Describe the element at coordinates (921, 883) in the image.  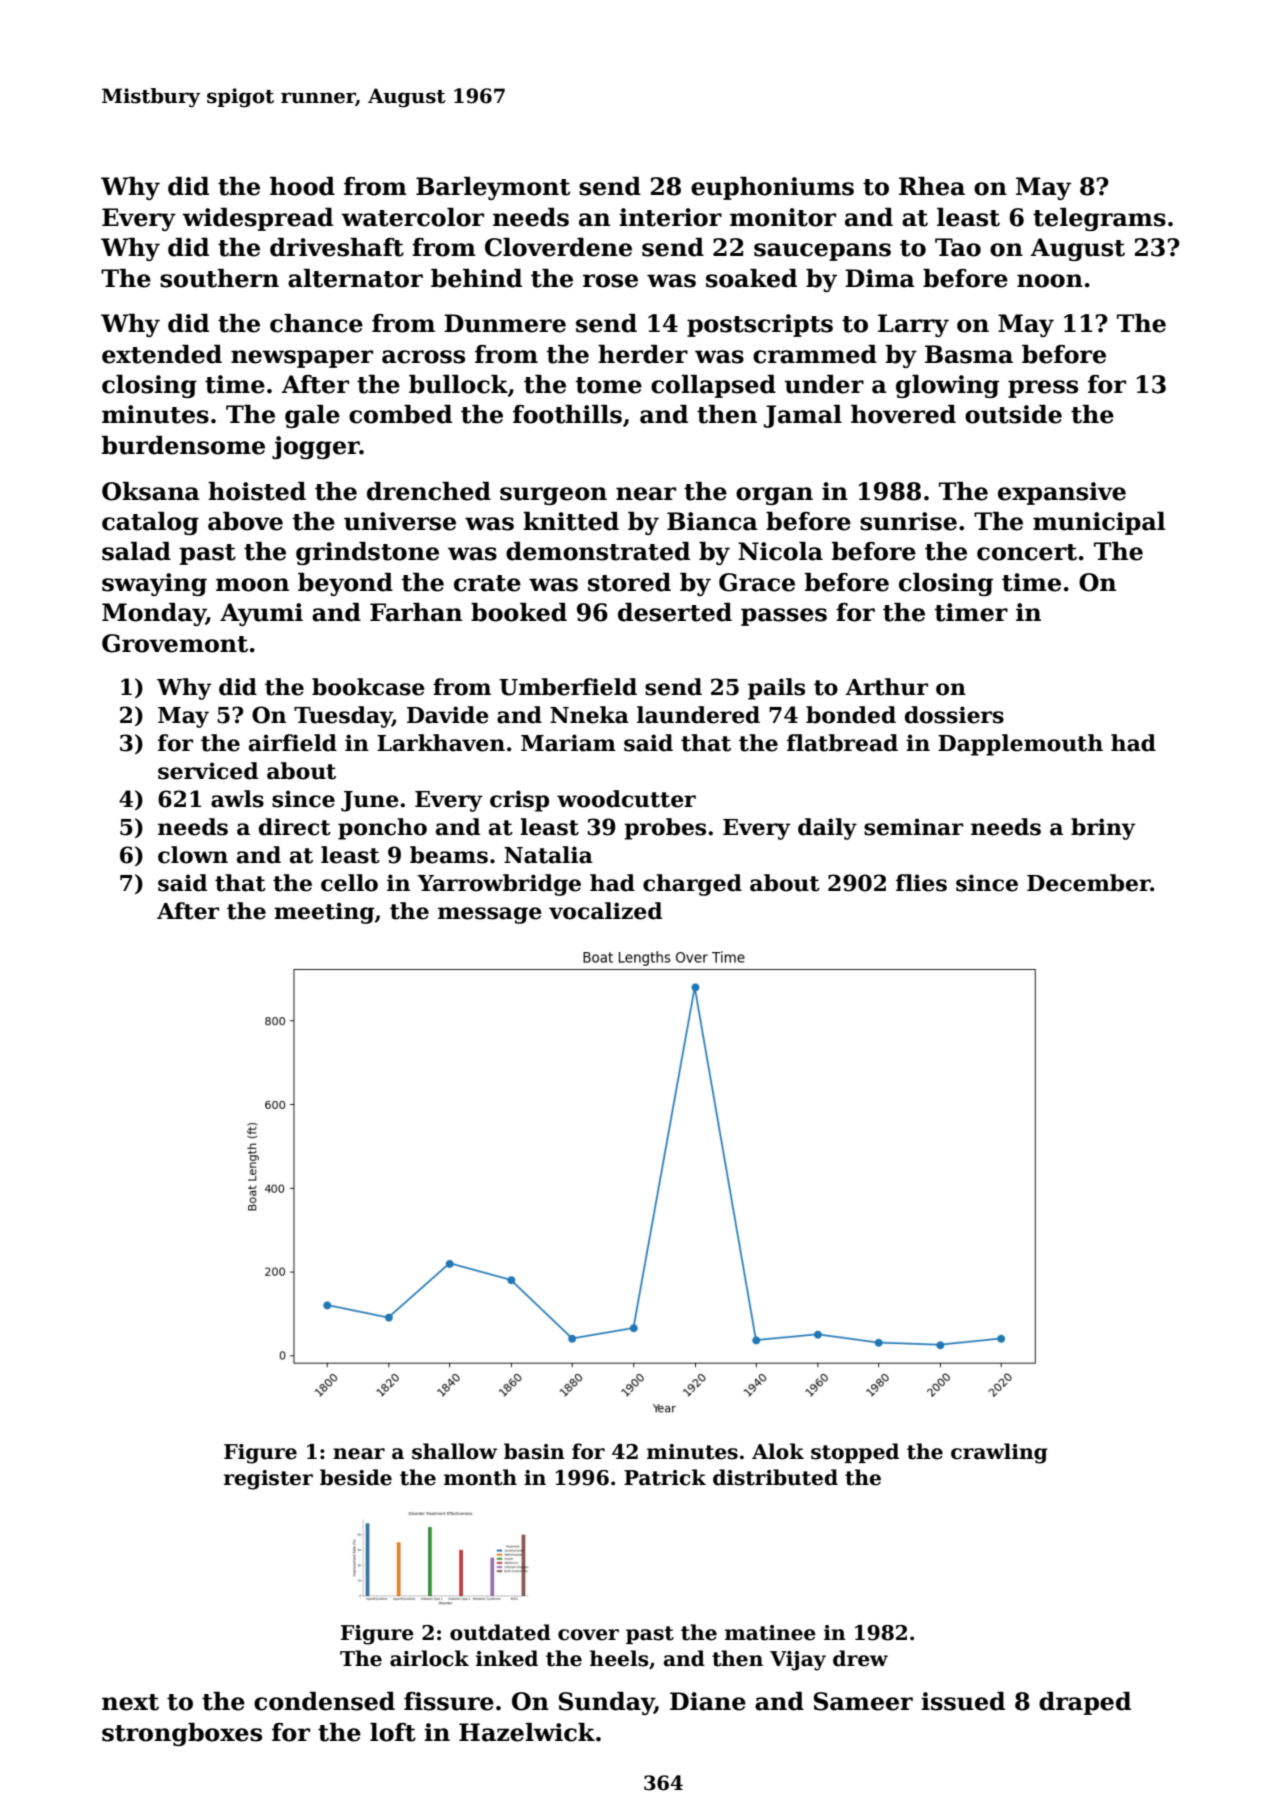
I see `flies` at that location.
